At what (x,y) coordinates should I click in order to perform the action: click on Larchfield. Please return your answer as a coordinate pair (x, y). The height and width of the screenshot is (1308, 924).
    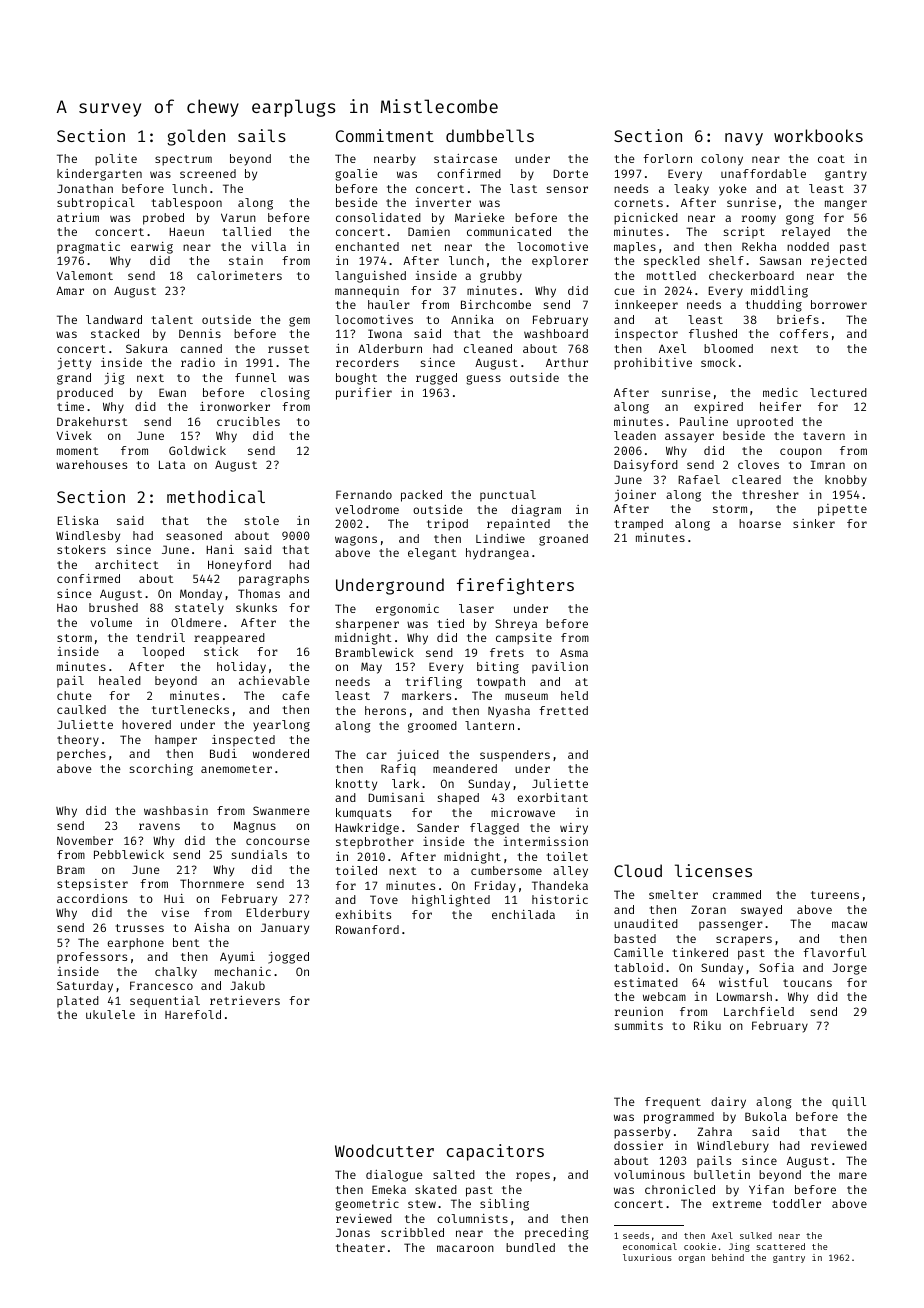
    Looking at the image, I should click on (759, 1011).
